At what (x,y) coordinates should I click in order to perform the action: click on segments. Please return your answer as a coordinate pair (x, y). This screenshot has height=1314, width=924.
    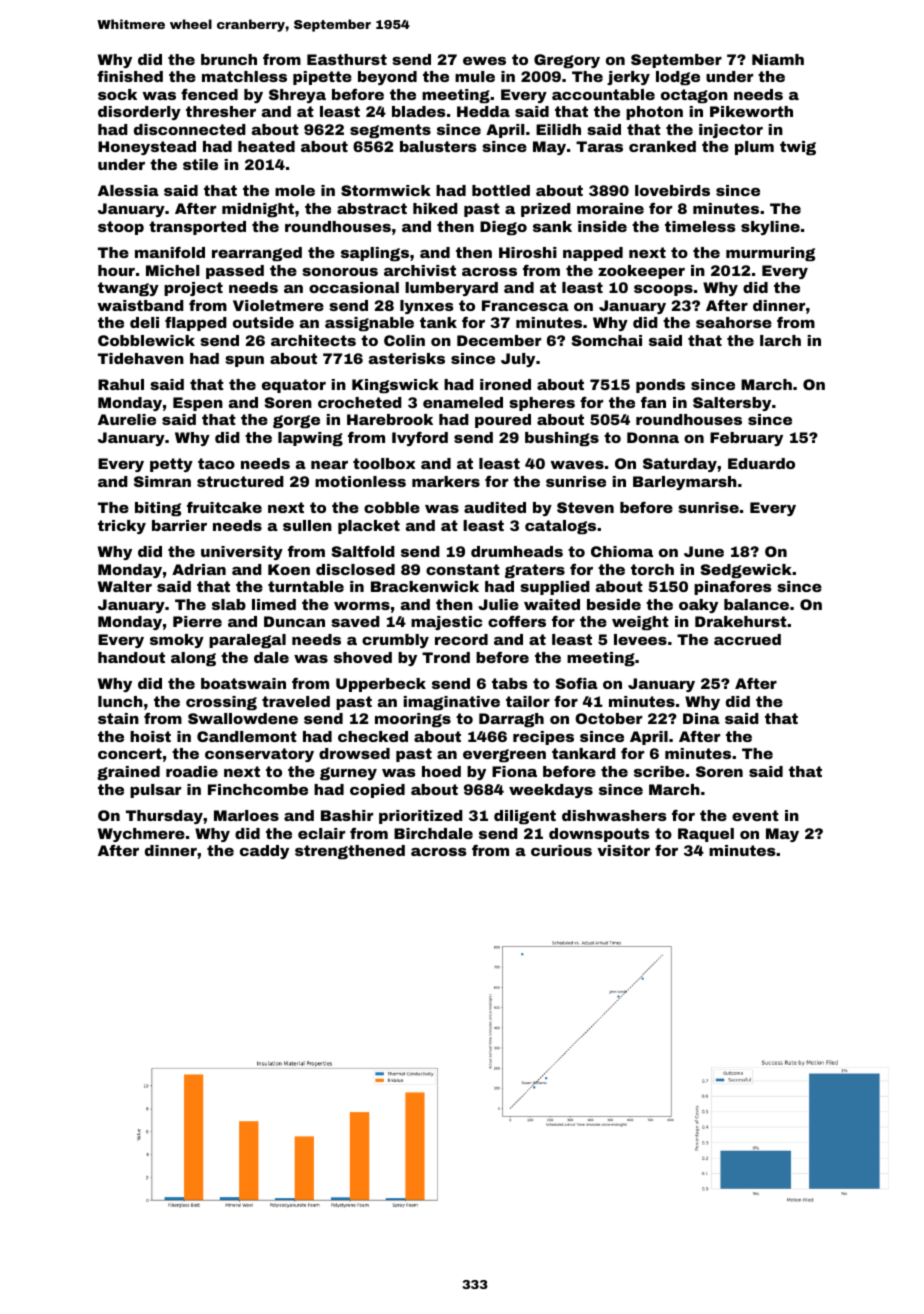
    Looking at the image, I should click on (390, 131).
